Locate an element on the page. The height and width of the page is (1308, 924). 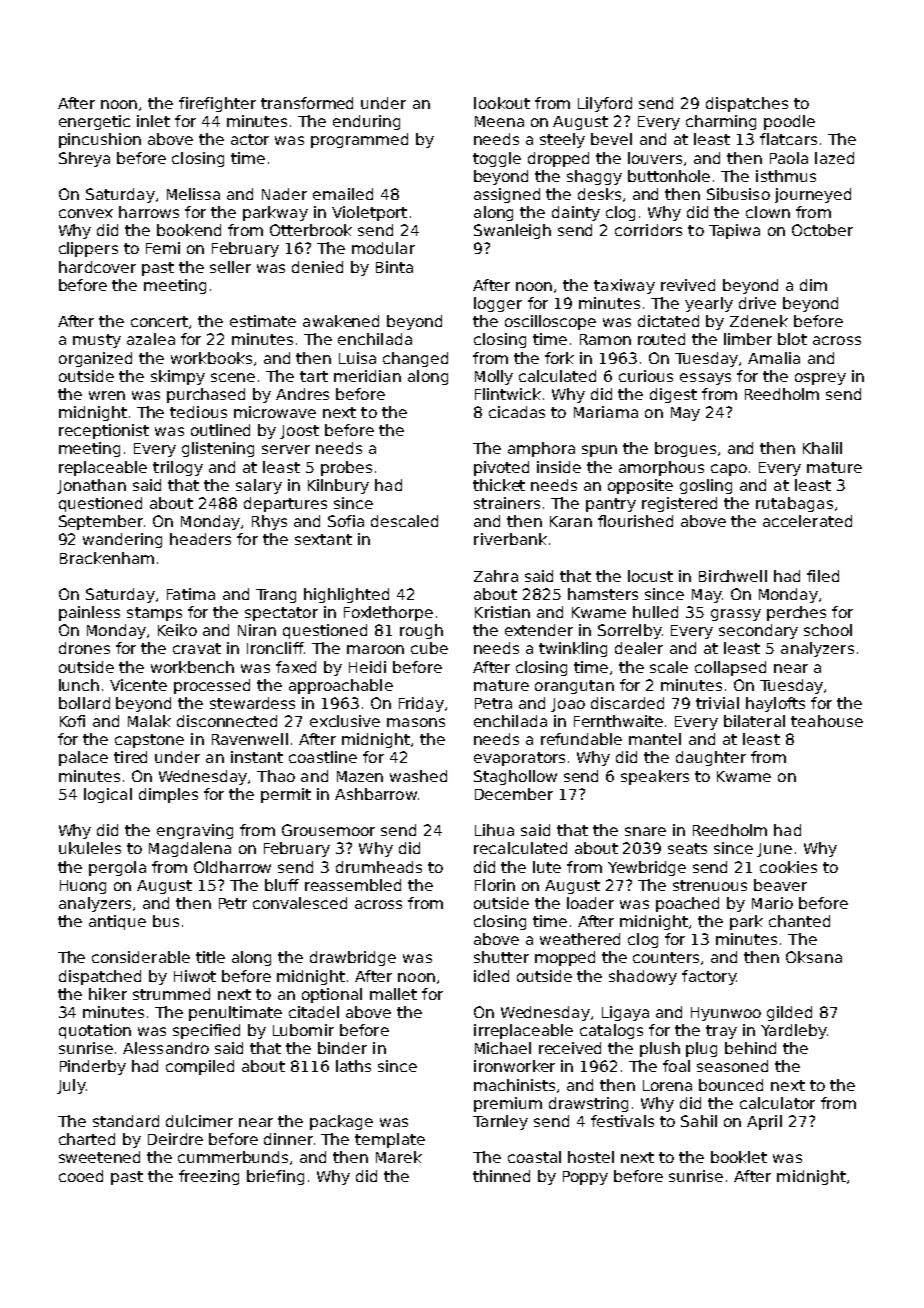
Shreya is located at coordinates (84, 159).
